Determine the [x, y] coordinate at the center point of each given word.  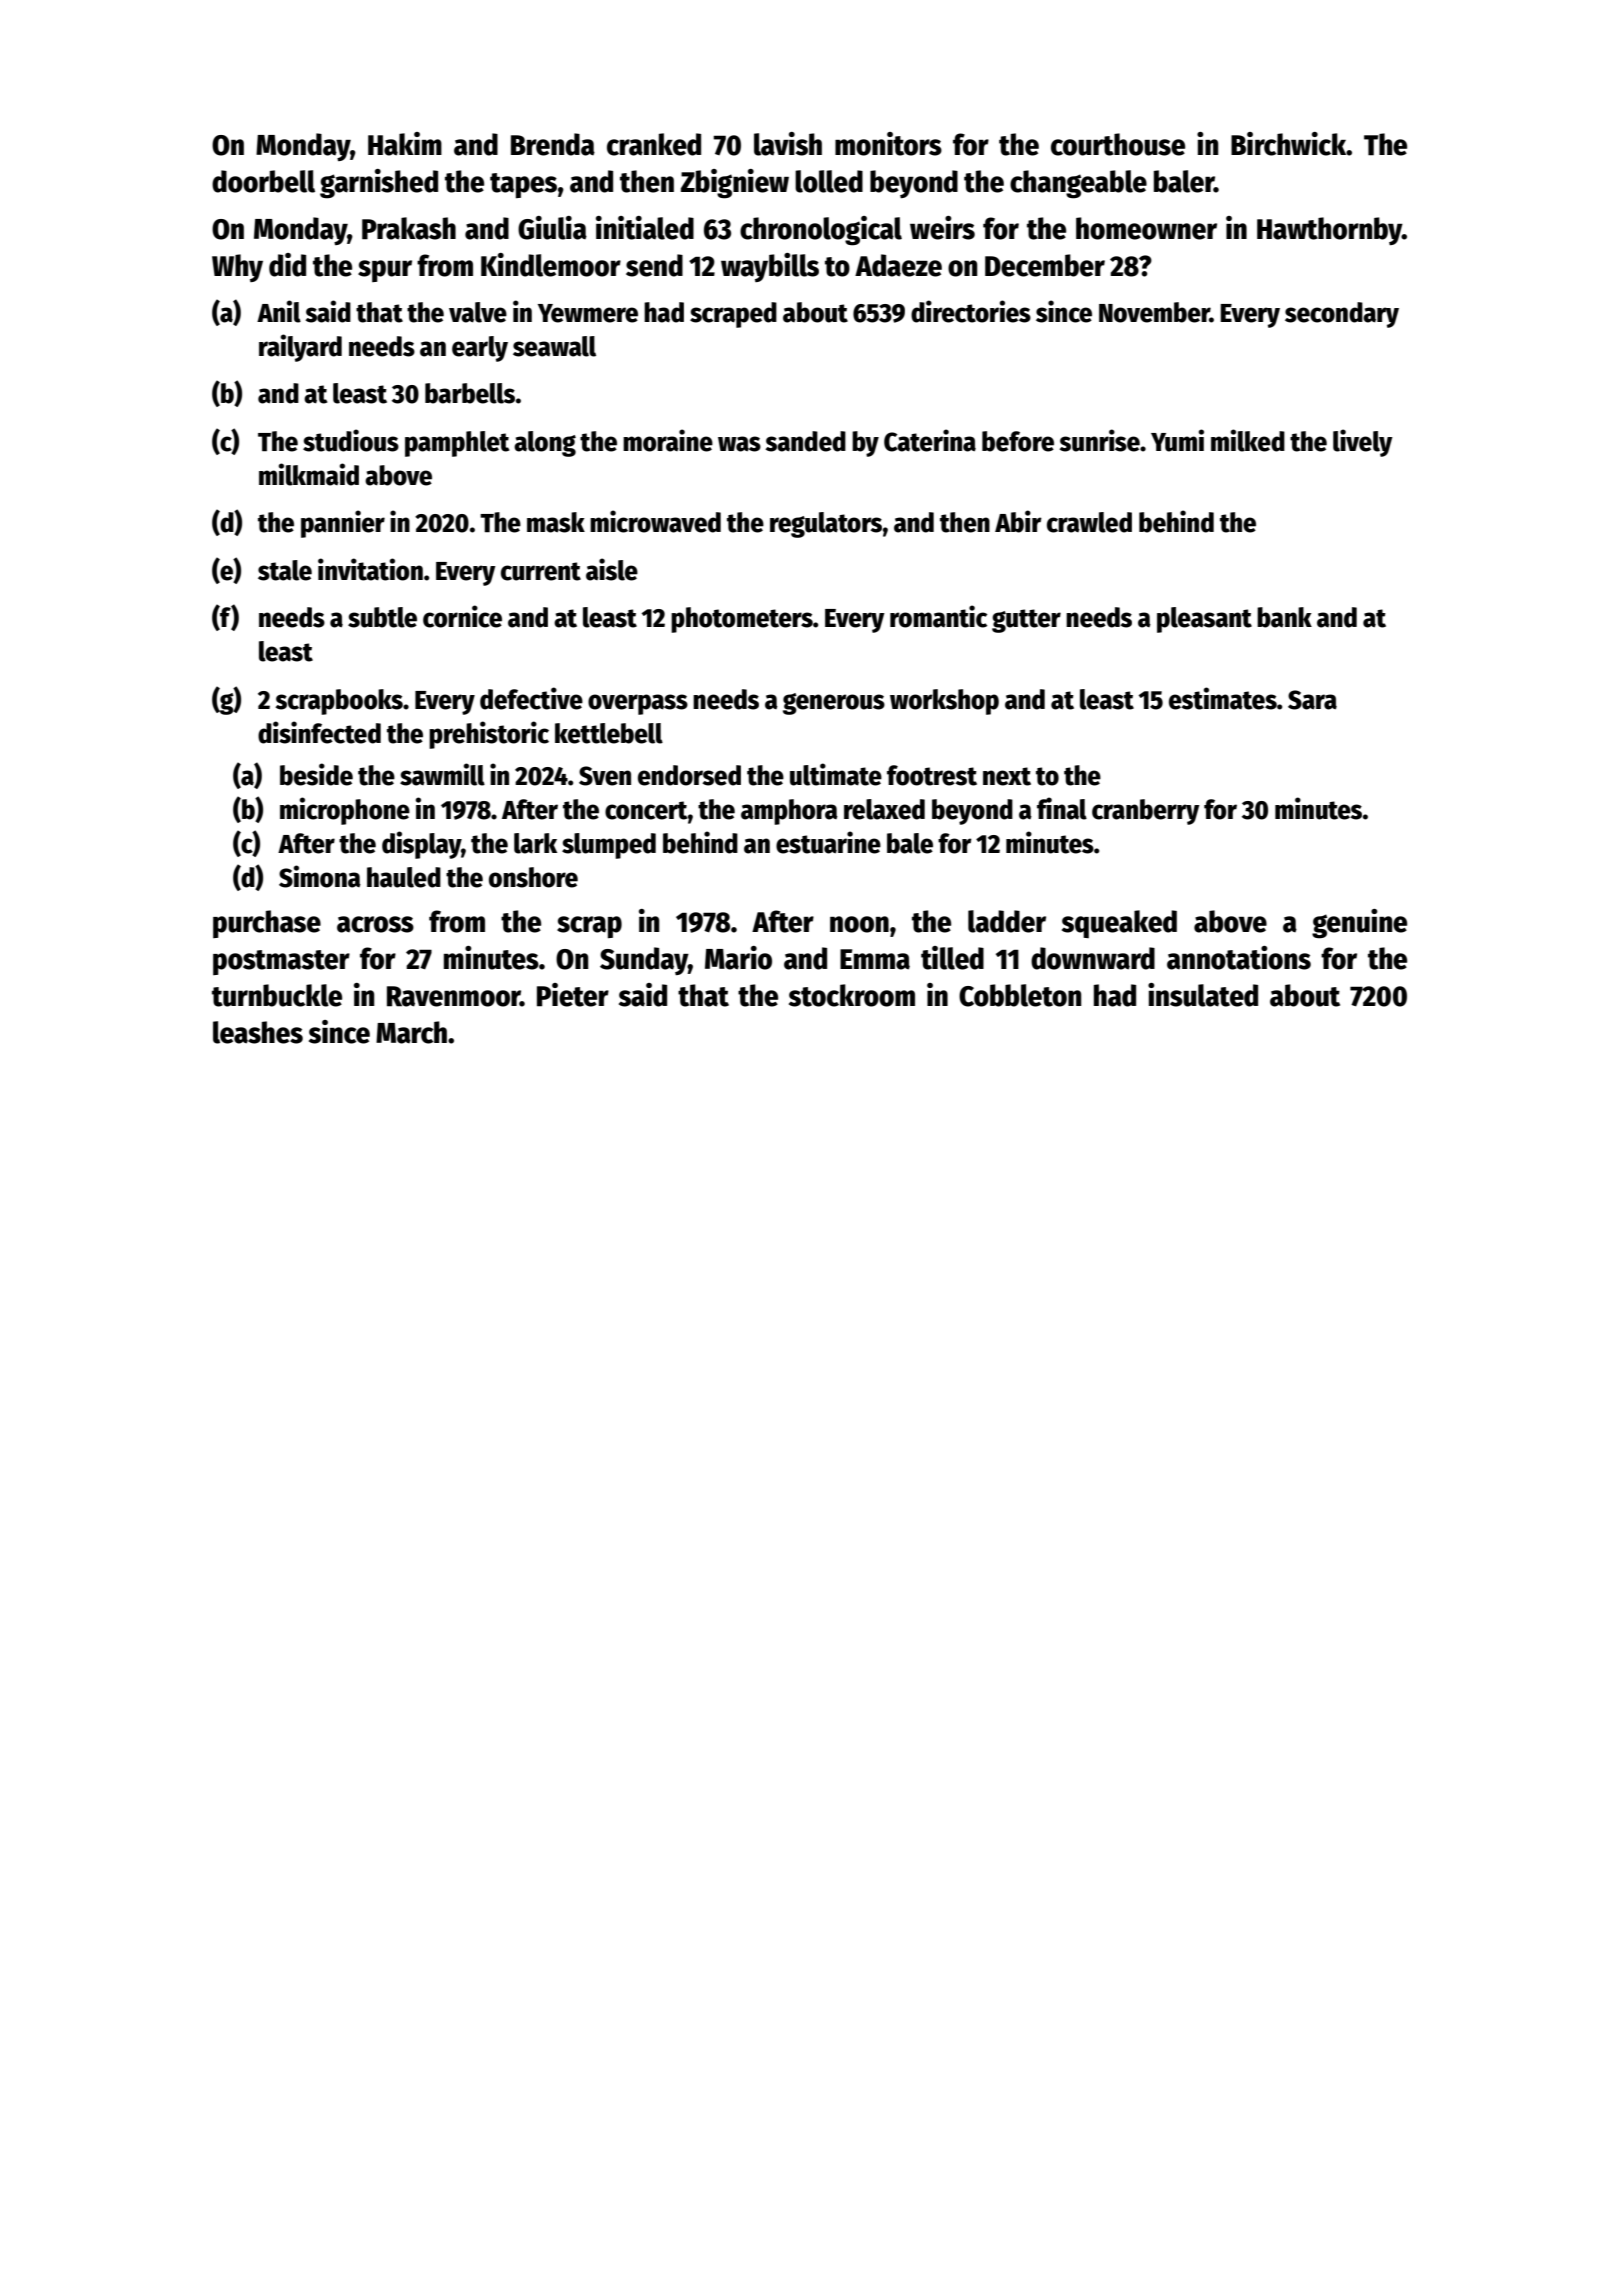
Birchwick [1289, 144]
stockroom [852, 995]
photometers [742, 620]
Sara [1312, 700]
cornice [462, 616]
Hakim [405, 144]
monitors [888, 144]
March [411, 1032]
